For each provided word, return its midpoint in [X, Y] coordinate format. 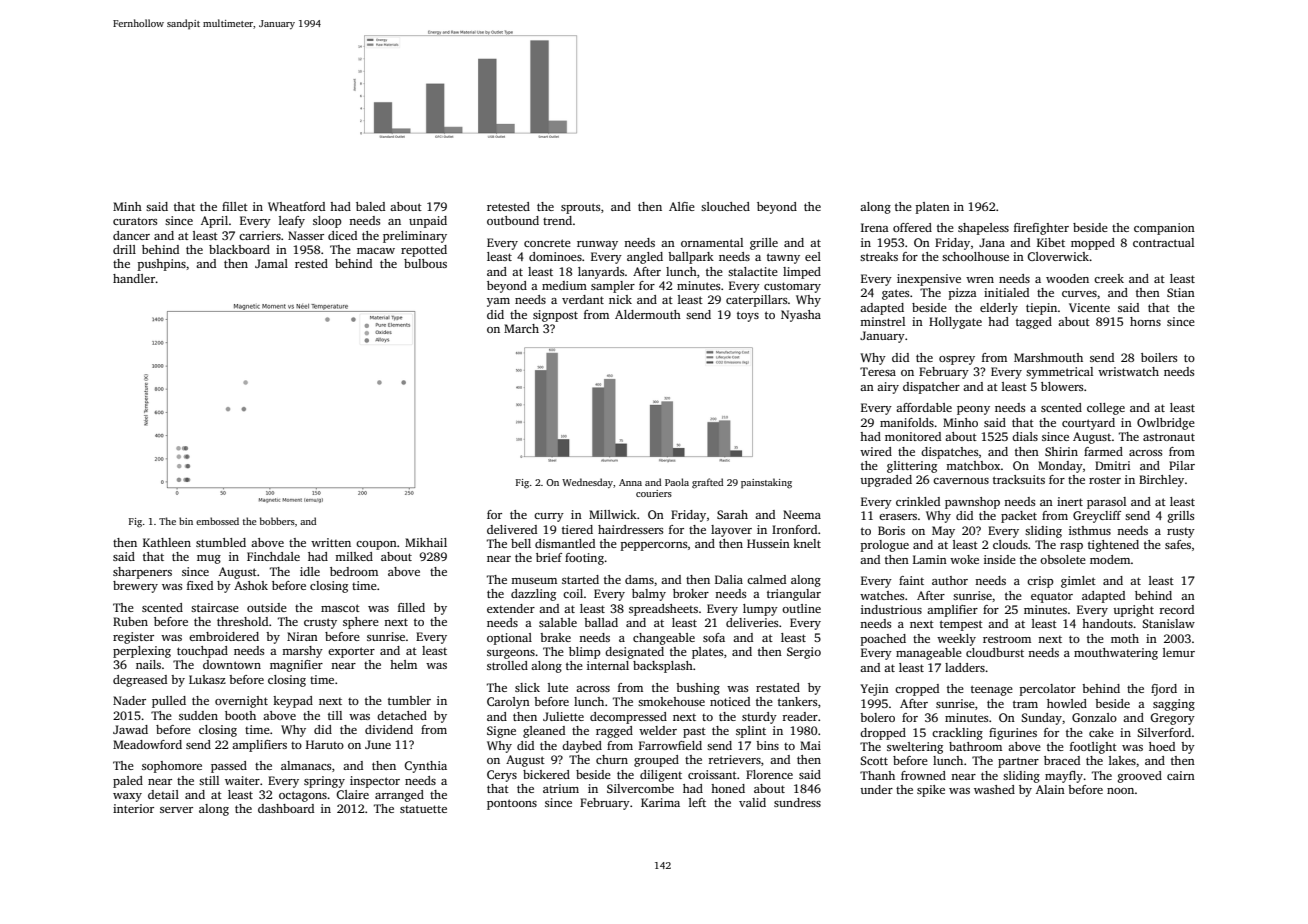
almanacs [306, 765]
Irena [875, 227]
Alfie [682, 206]
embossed [217, 521]
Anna [630, 482]
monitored [913, 436]
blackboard [239, 249]
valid [752, 802]
